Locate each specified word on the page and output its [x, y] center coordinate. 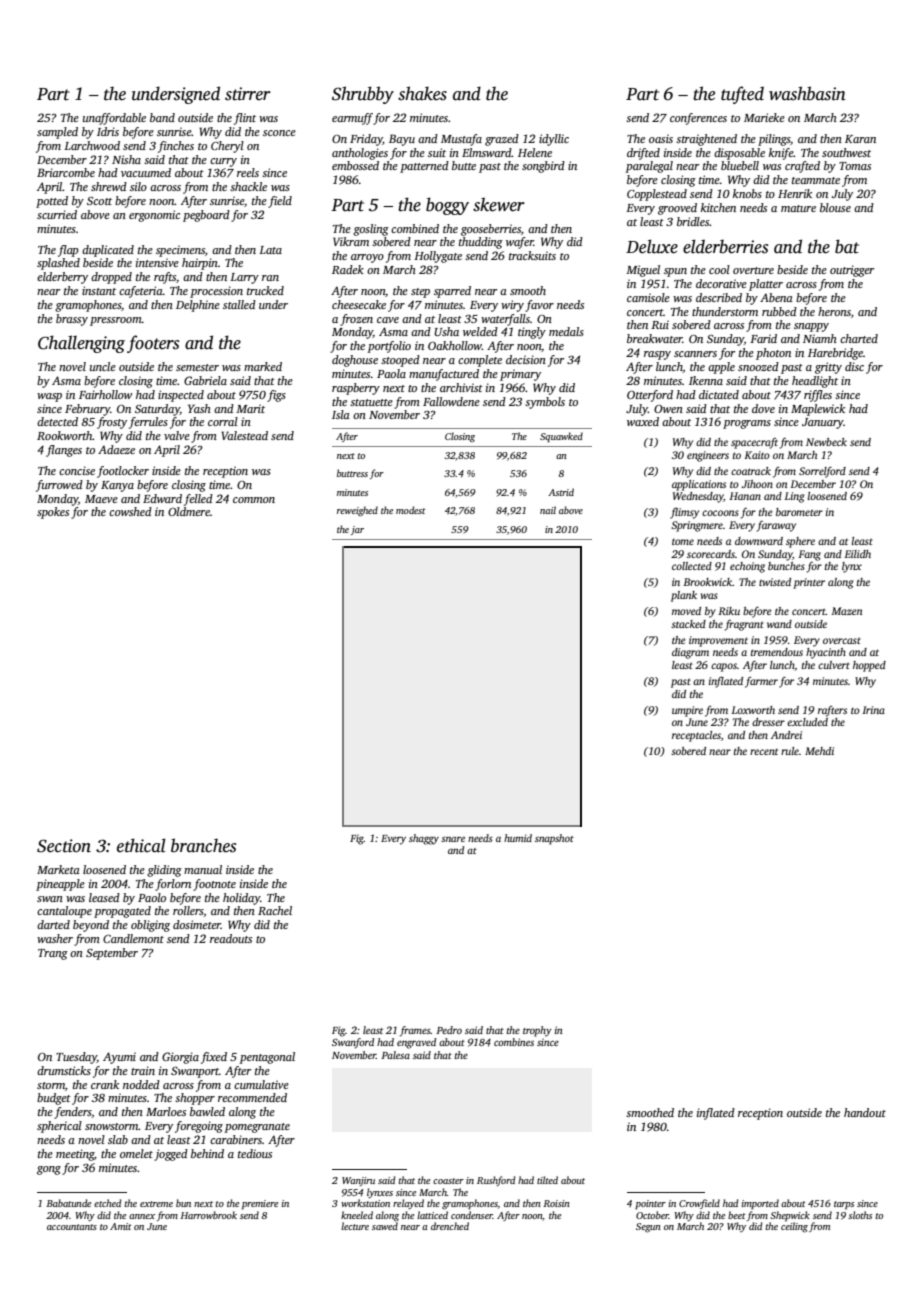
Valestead [244, 435]
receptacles [696, 736]
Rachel [275, 910]
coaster [448, 1181]
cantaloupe [64, 912]
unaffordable [114, 119]
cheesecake [359, 304]
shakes [422, 93]
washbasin [807, 93]
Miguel [643, 271]
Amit [121, 1226]
